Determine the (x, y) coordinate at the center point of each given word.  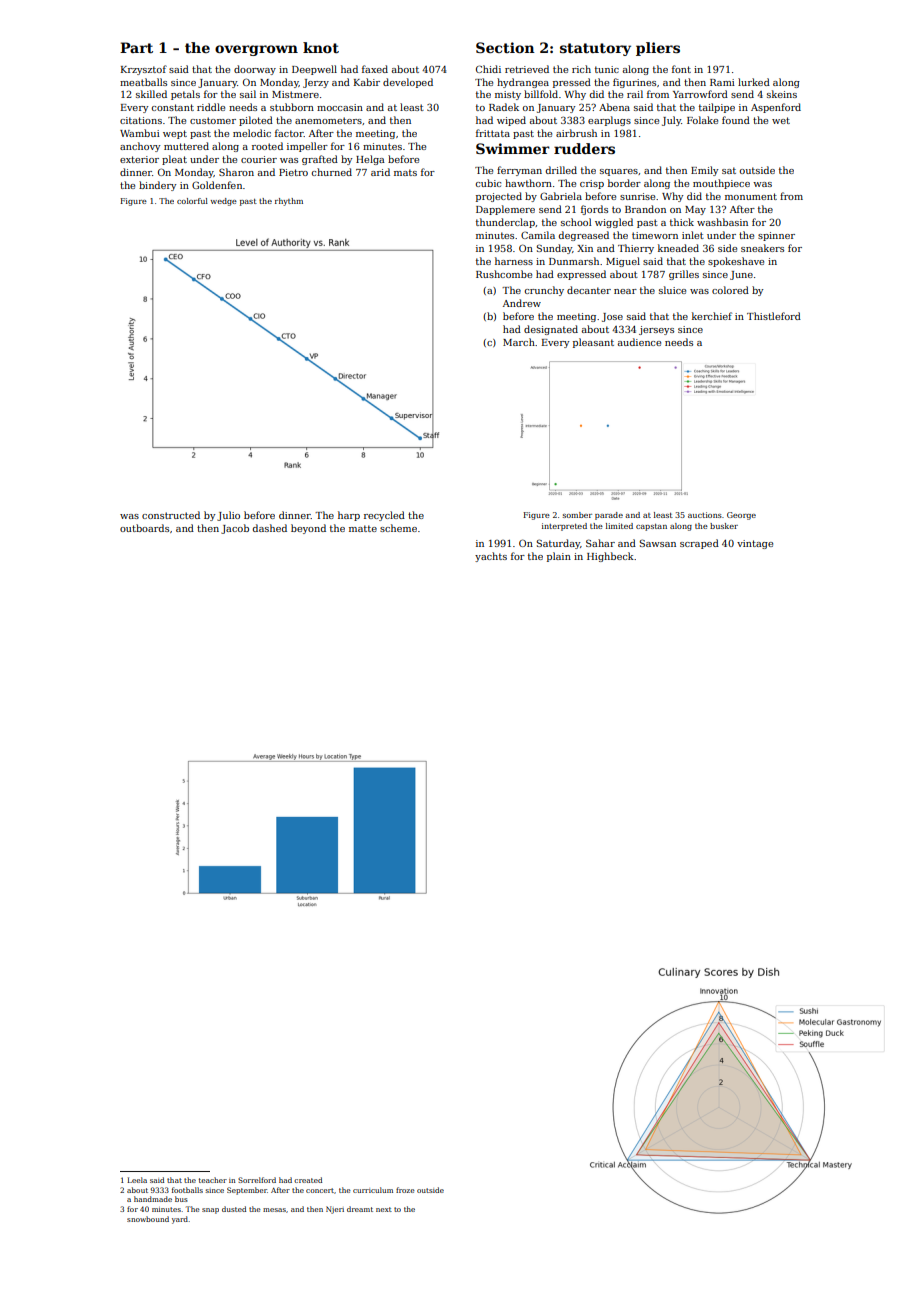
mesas (274, 1210)
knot (321, 47)
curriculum (373, 1190)
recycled (384, 516)
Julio (228, 516)
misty (508, 95)
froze (405, 1190)
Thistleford (774, 316)
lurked (754, 82)
